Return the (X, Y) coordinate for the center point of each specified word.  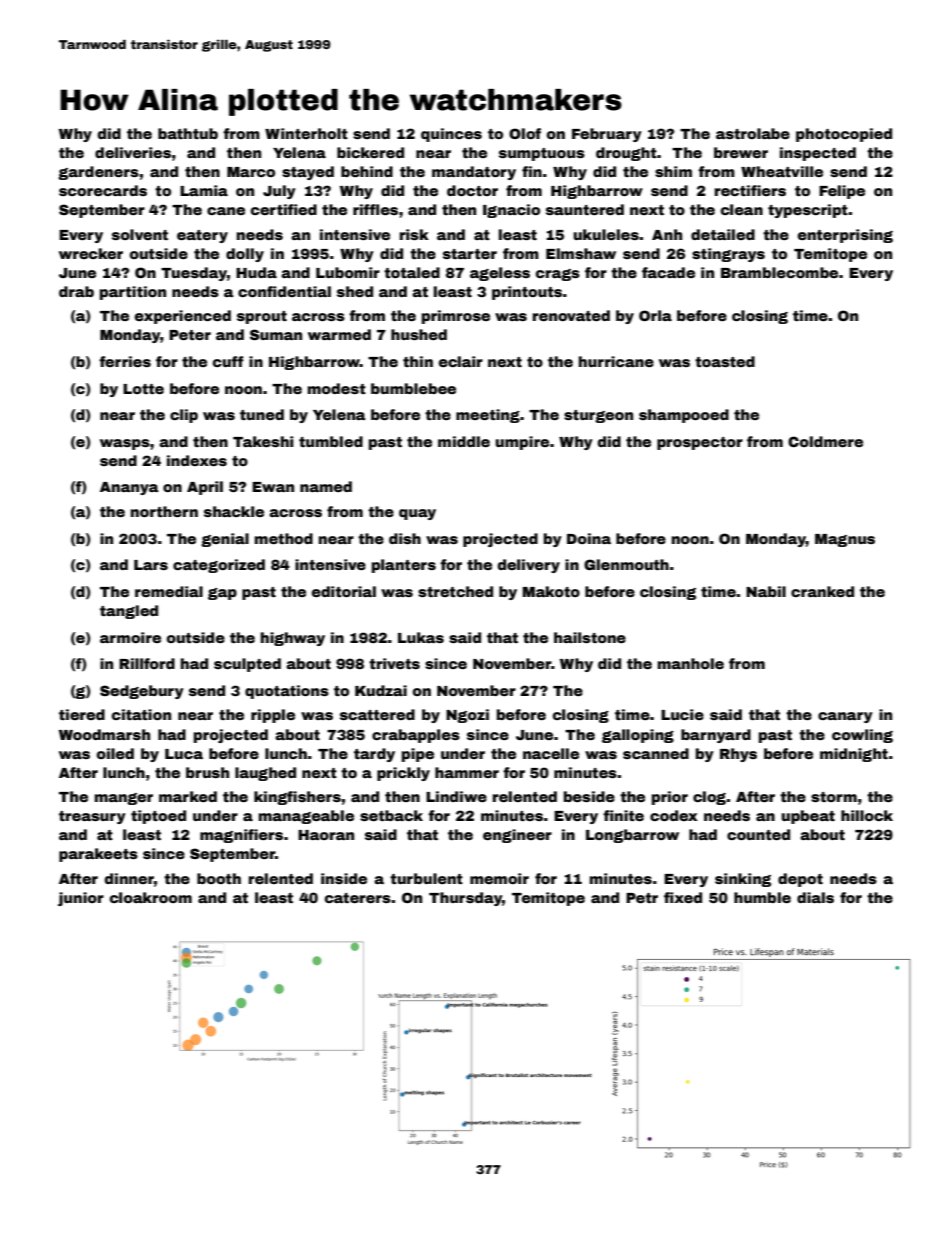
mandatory (474, 173)
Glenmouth (626, 564)
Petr (642, 898)
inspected (818, 154)
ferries (125, 361)
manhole (691, 663)
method (284, 538)
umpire (522, 443)
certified (284, 209)
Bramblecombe (779, 272)
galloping (638, 736)
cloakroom (151, 897)
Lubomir (348, 272)
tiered (82, 714)
